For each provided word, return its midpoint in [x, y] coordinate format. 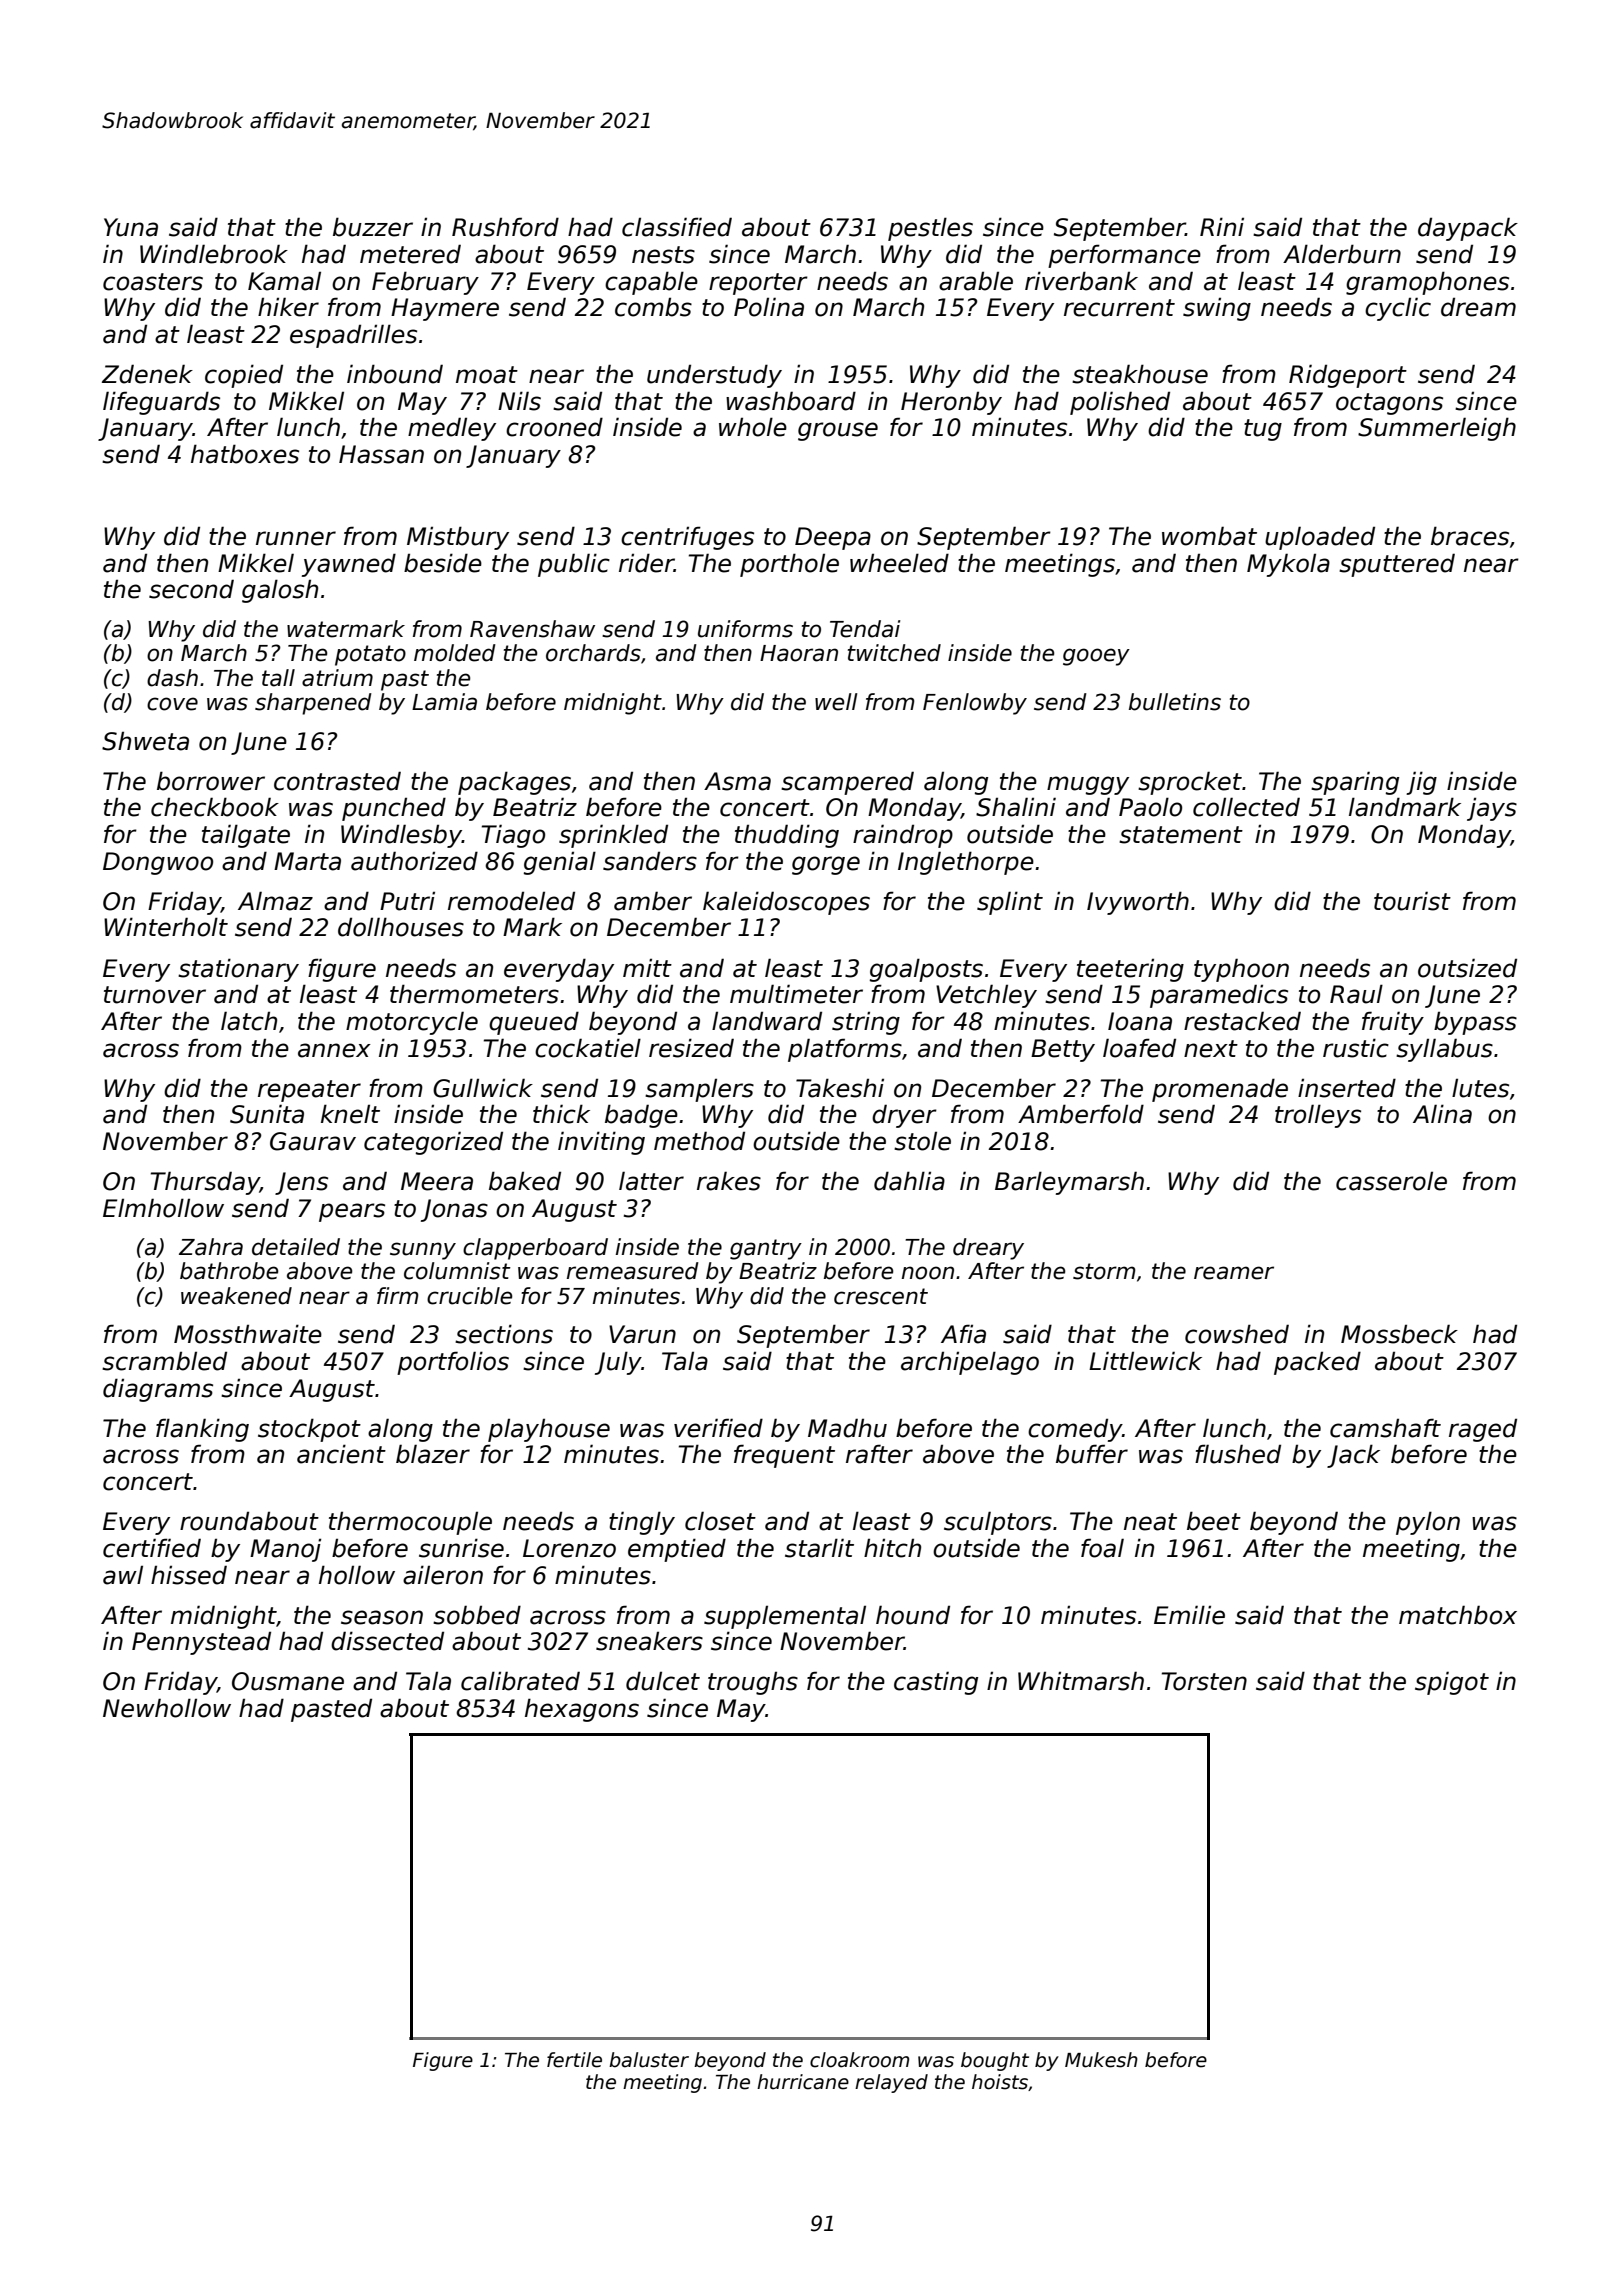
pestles [930, 229]
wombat [1209, 536]
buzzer [373, 227]
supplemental [785, 1617]
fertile [574, 2060]
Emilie [1189, 1615]
